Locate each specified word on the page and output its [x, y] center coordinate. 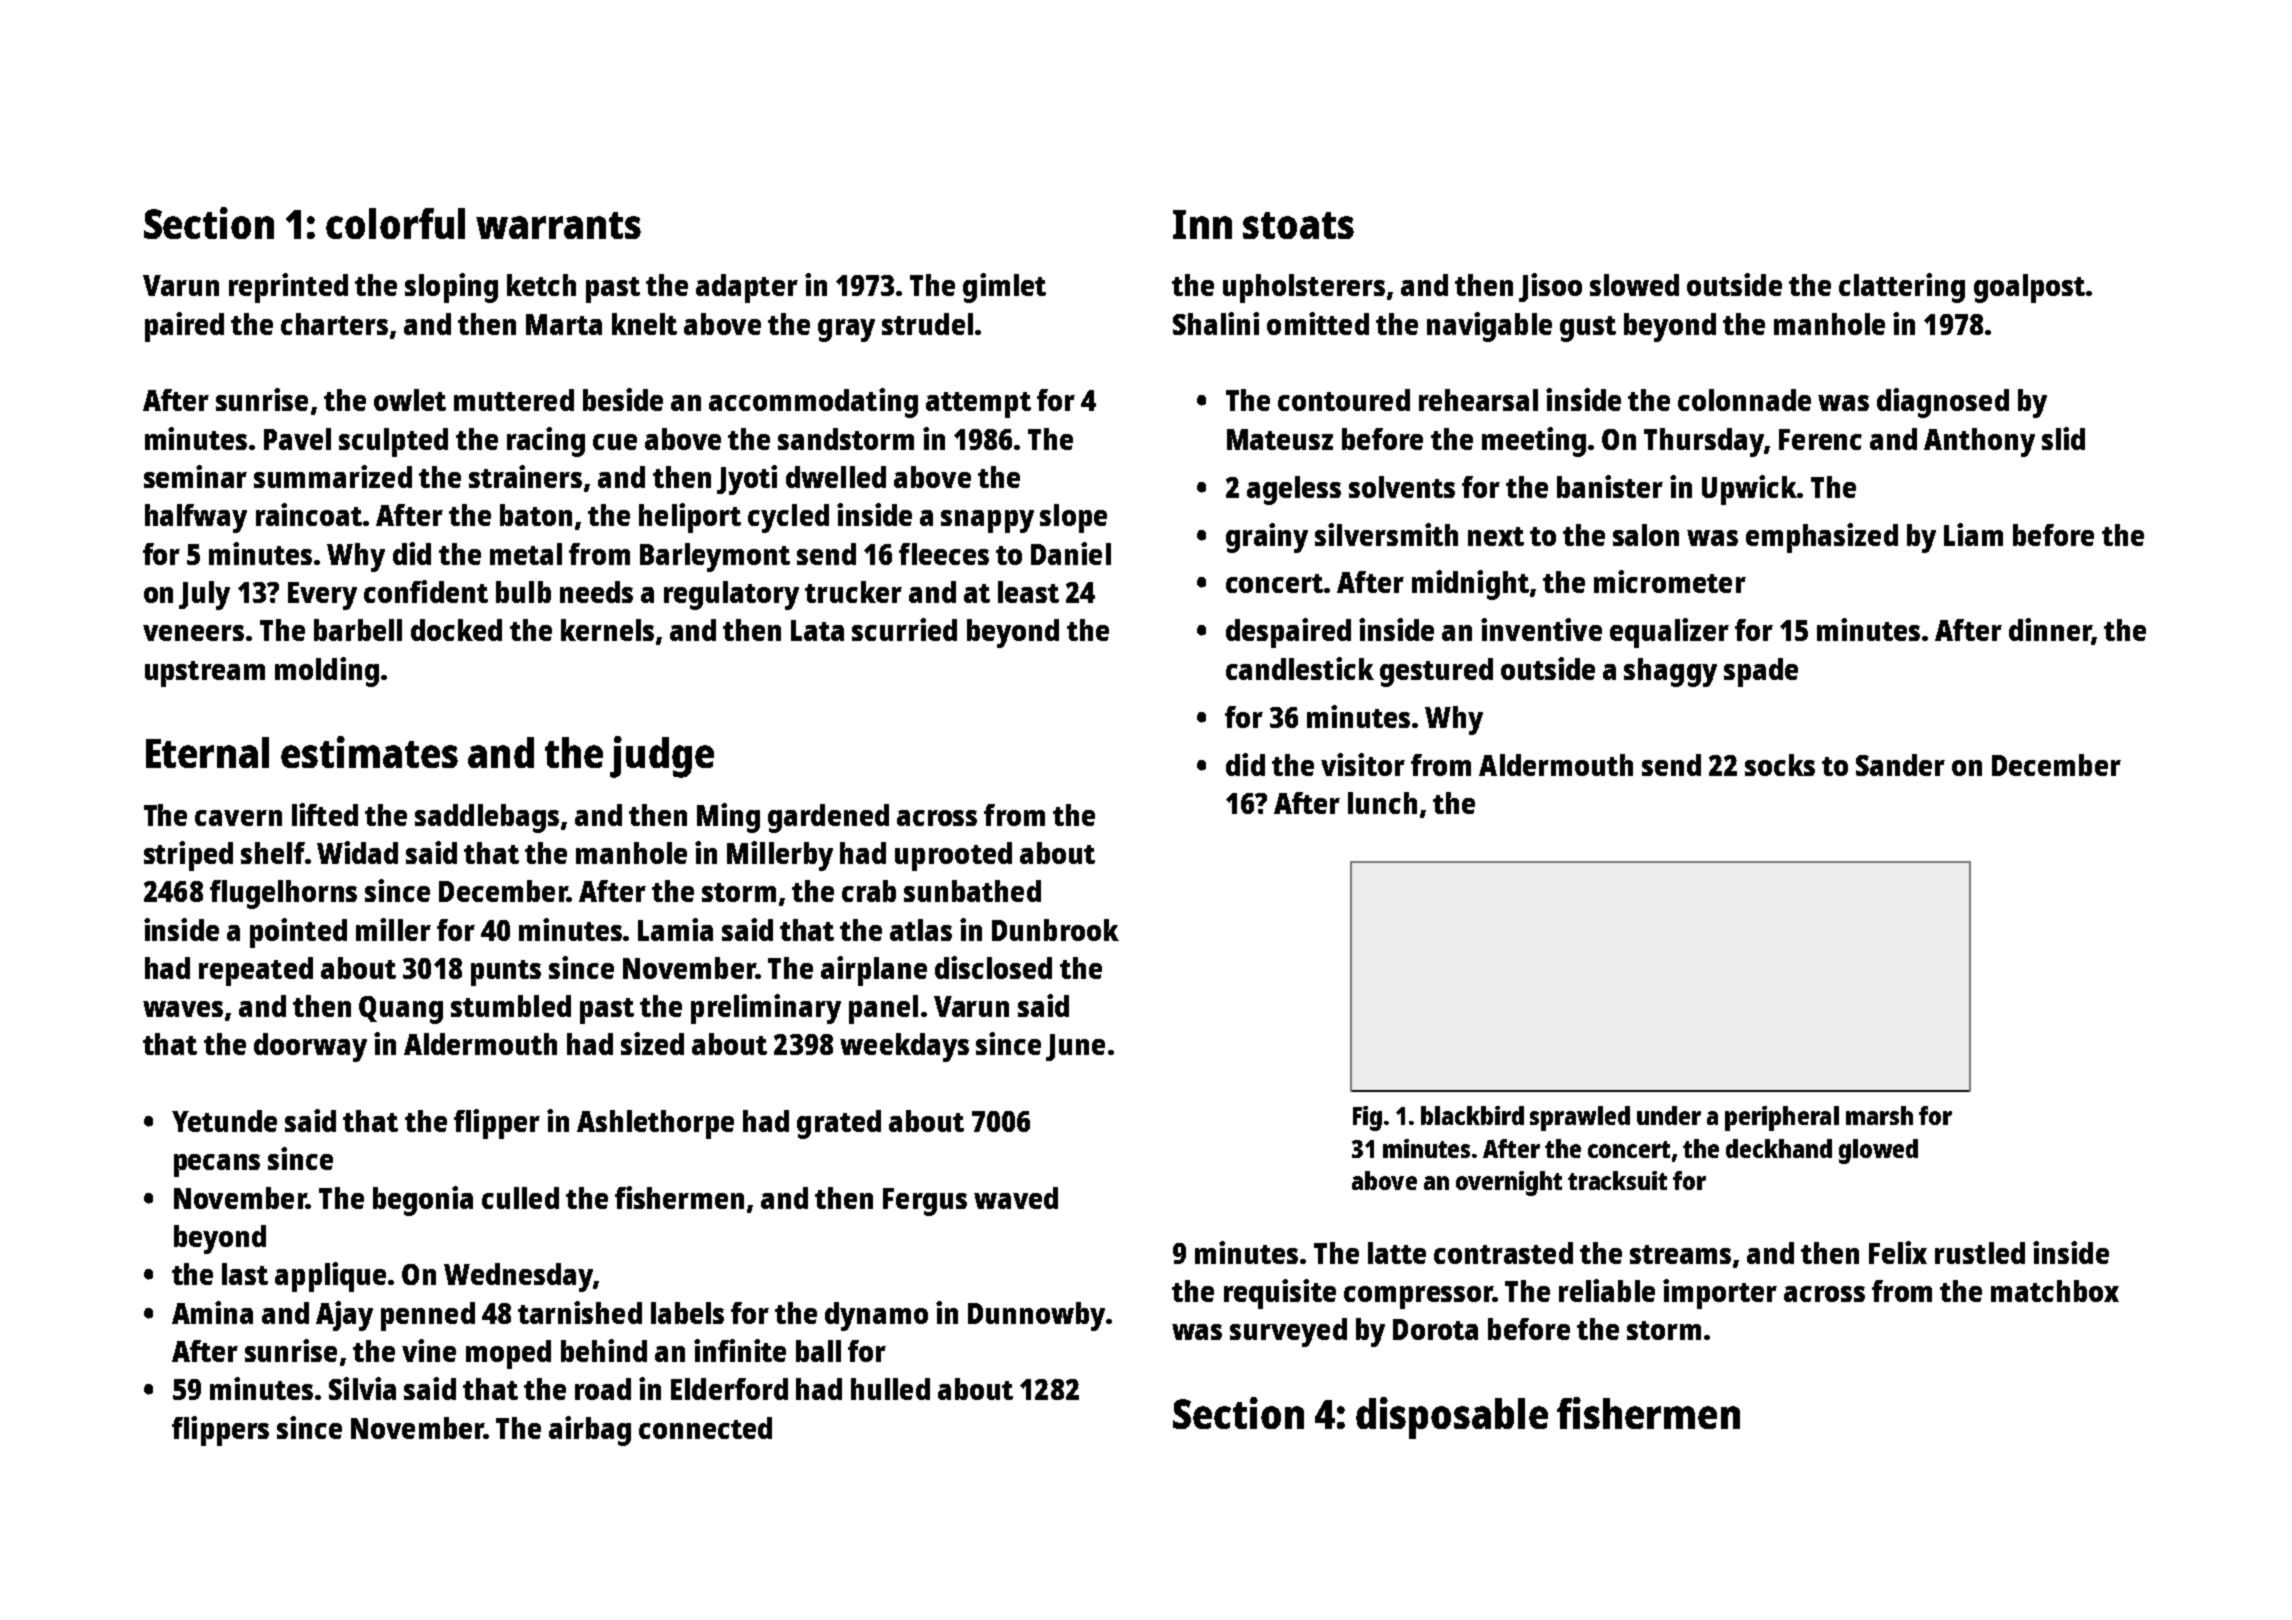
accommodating [813, 403]
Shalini [1216, 323]
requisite [1280, 1294]
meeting [1534, 442]
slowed [1634, 285]
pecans [217, 1165]
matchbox [2055, 1291]
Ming [728, 818]
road [603, 1389]
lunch [1382, 803]
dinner [2050, 631]
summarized [333, 476]
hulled [890, 1389]
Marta [564, 324]
